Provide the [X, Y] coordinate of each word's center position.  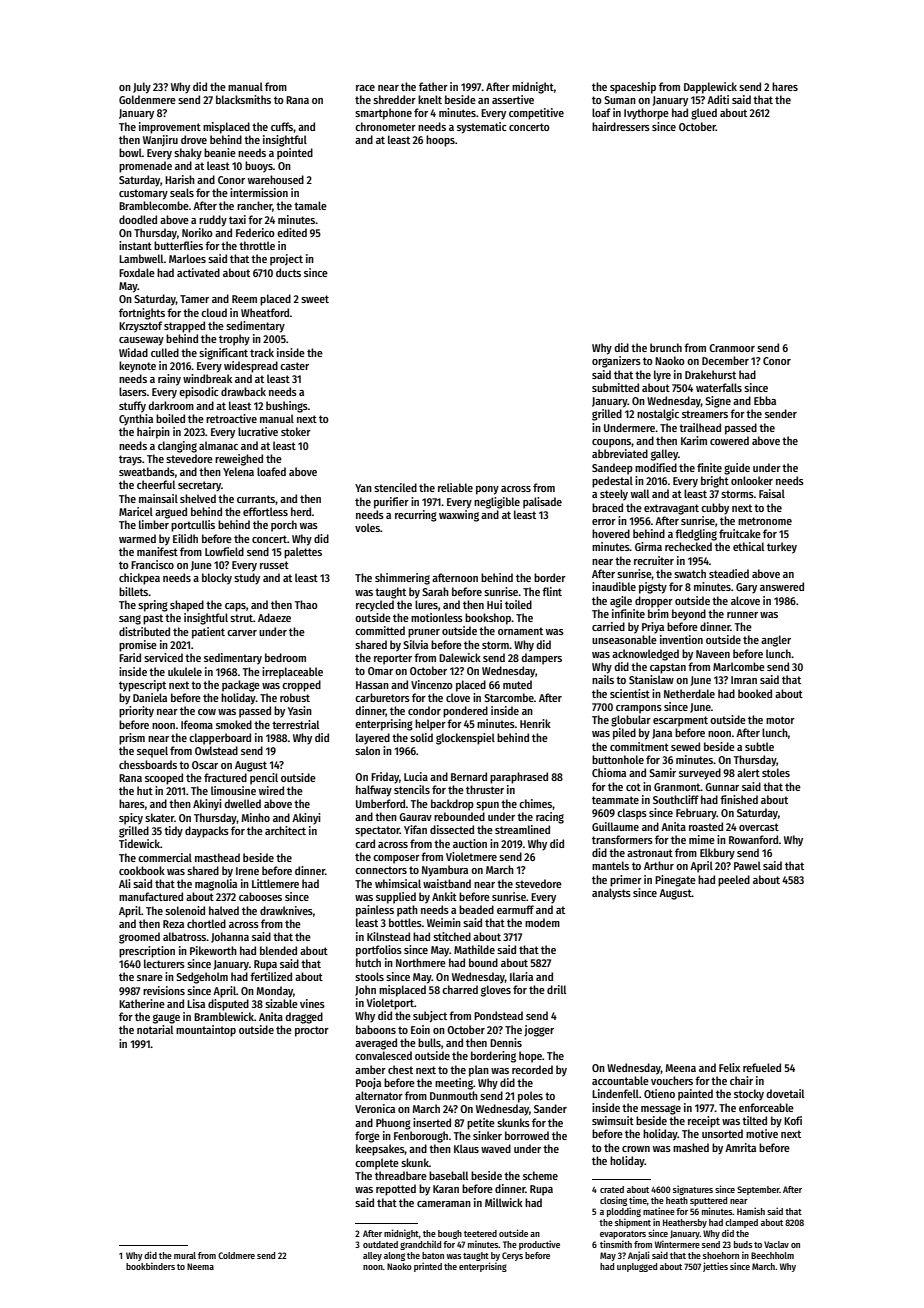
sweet [315, 299]
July [142, 88]
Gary [746, 588]
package [241, 686]
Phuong [393, 1124]
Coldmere [236, 1255]
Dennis [506, 1042]
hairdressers [621, 126]
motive [762, 1133]
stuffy [132, 407]
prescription [147, 952]
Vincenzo [432, 684]
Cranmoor [732, 348]
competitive [536, 114]
